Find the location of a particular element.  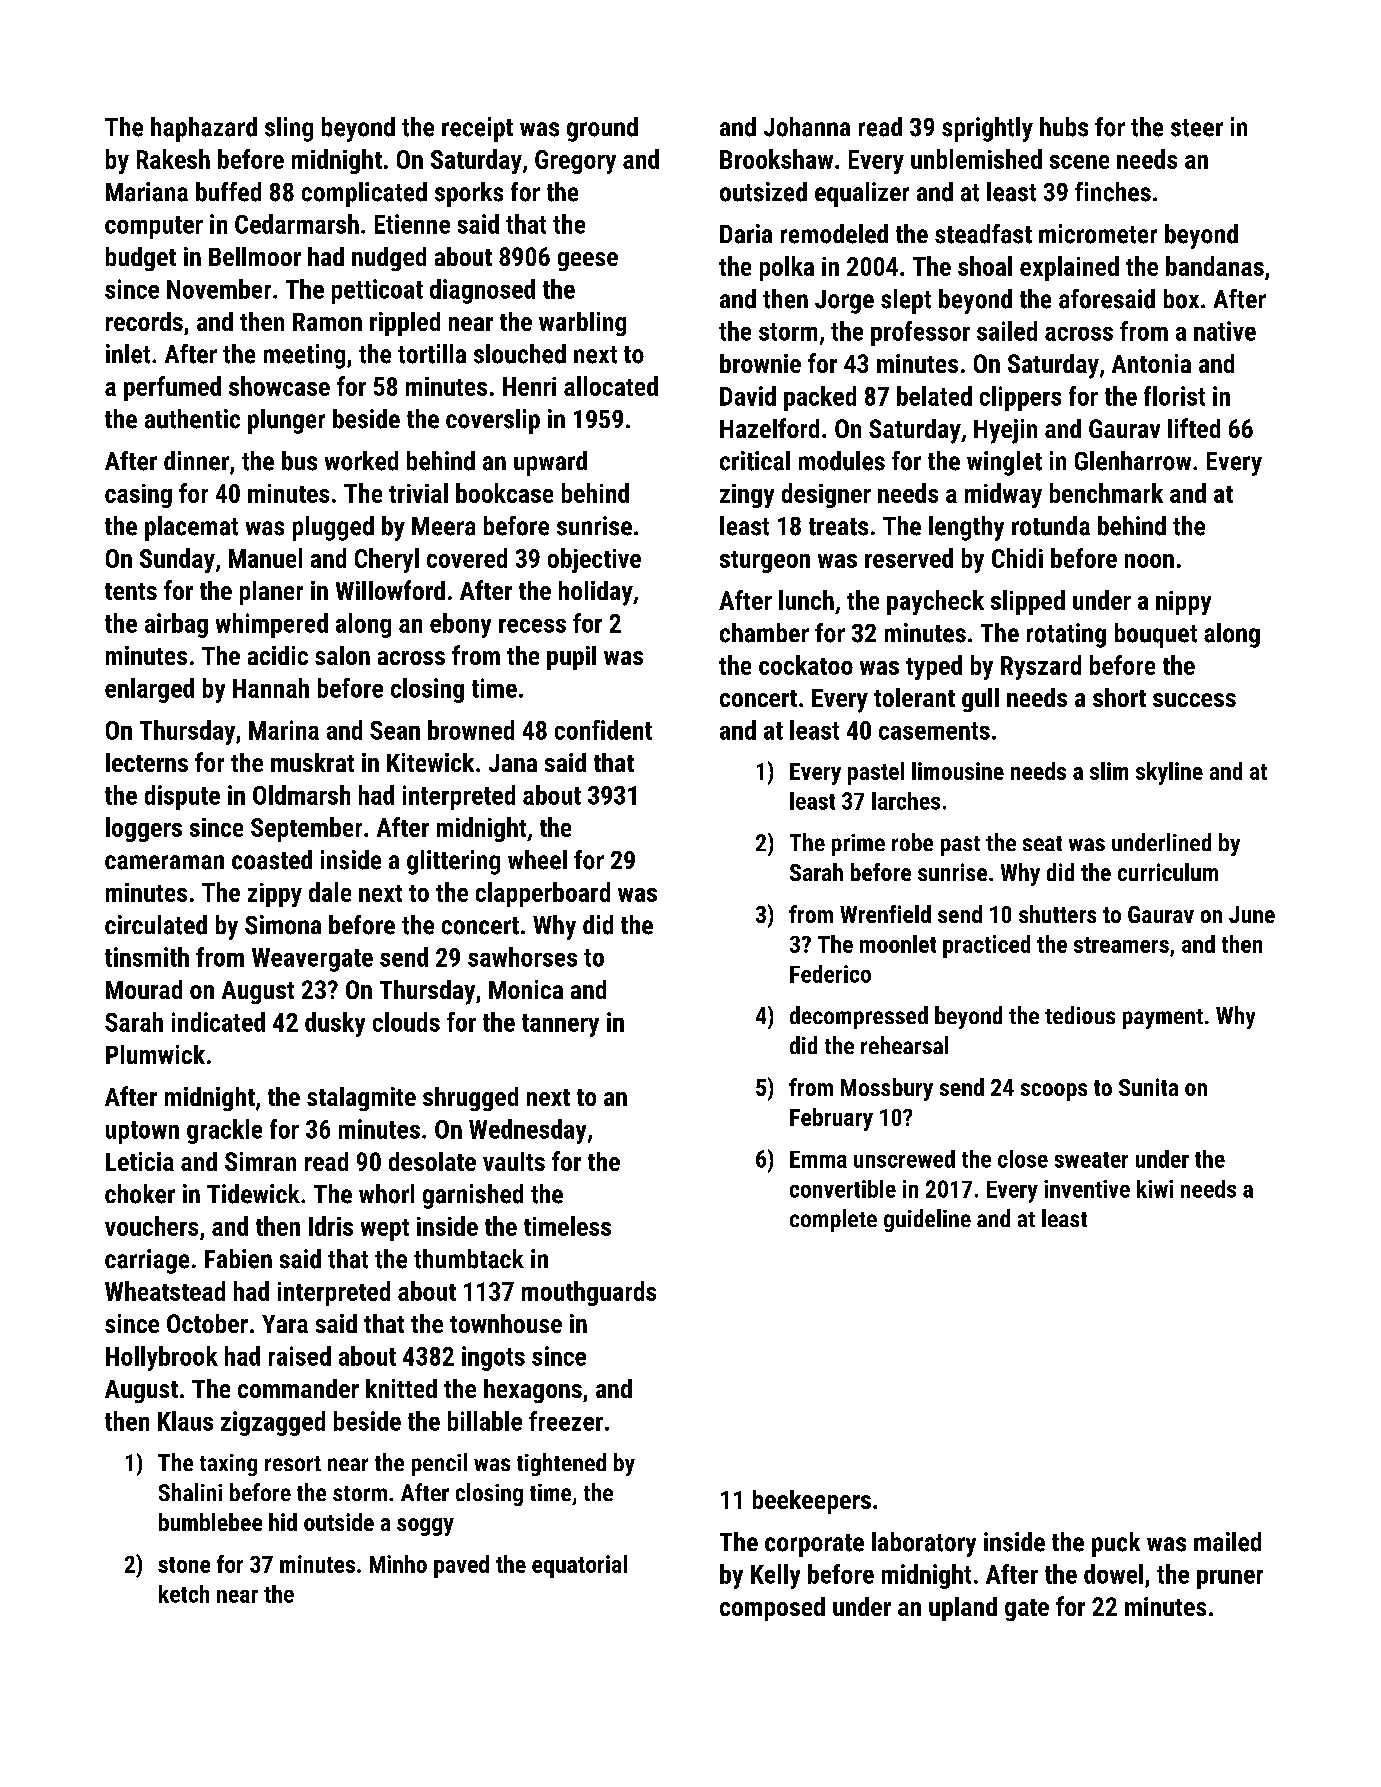

professor is located at coordinates (920, 333).
